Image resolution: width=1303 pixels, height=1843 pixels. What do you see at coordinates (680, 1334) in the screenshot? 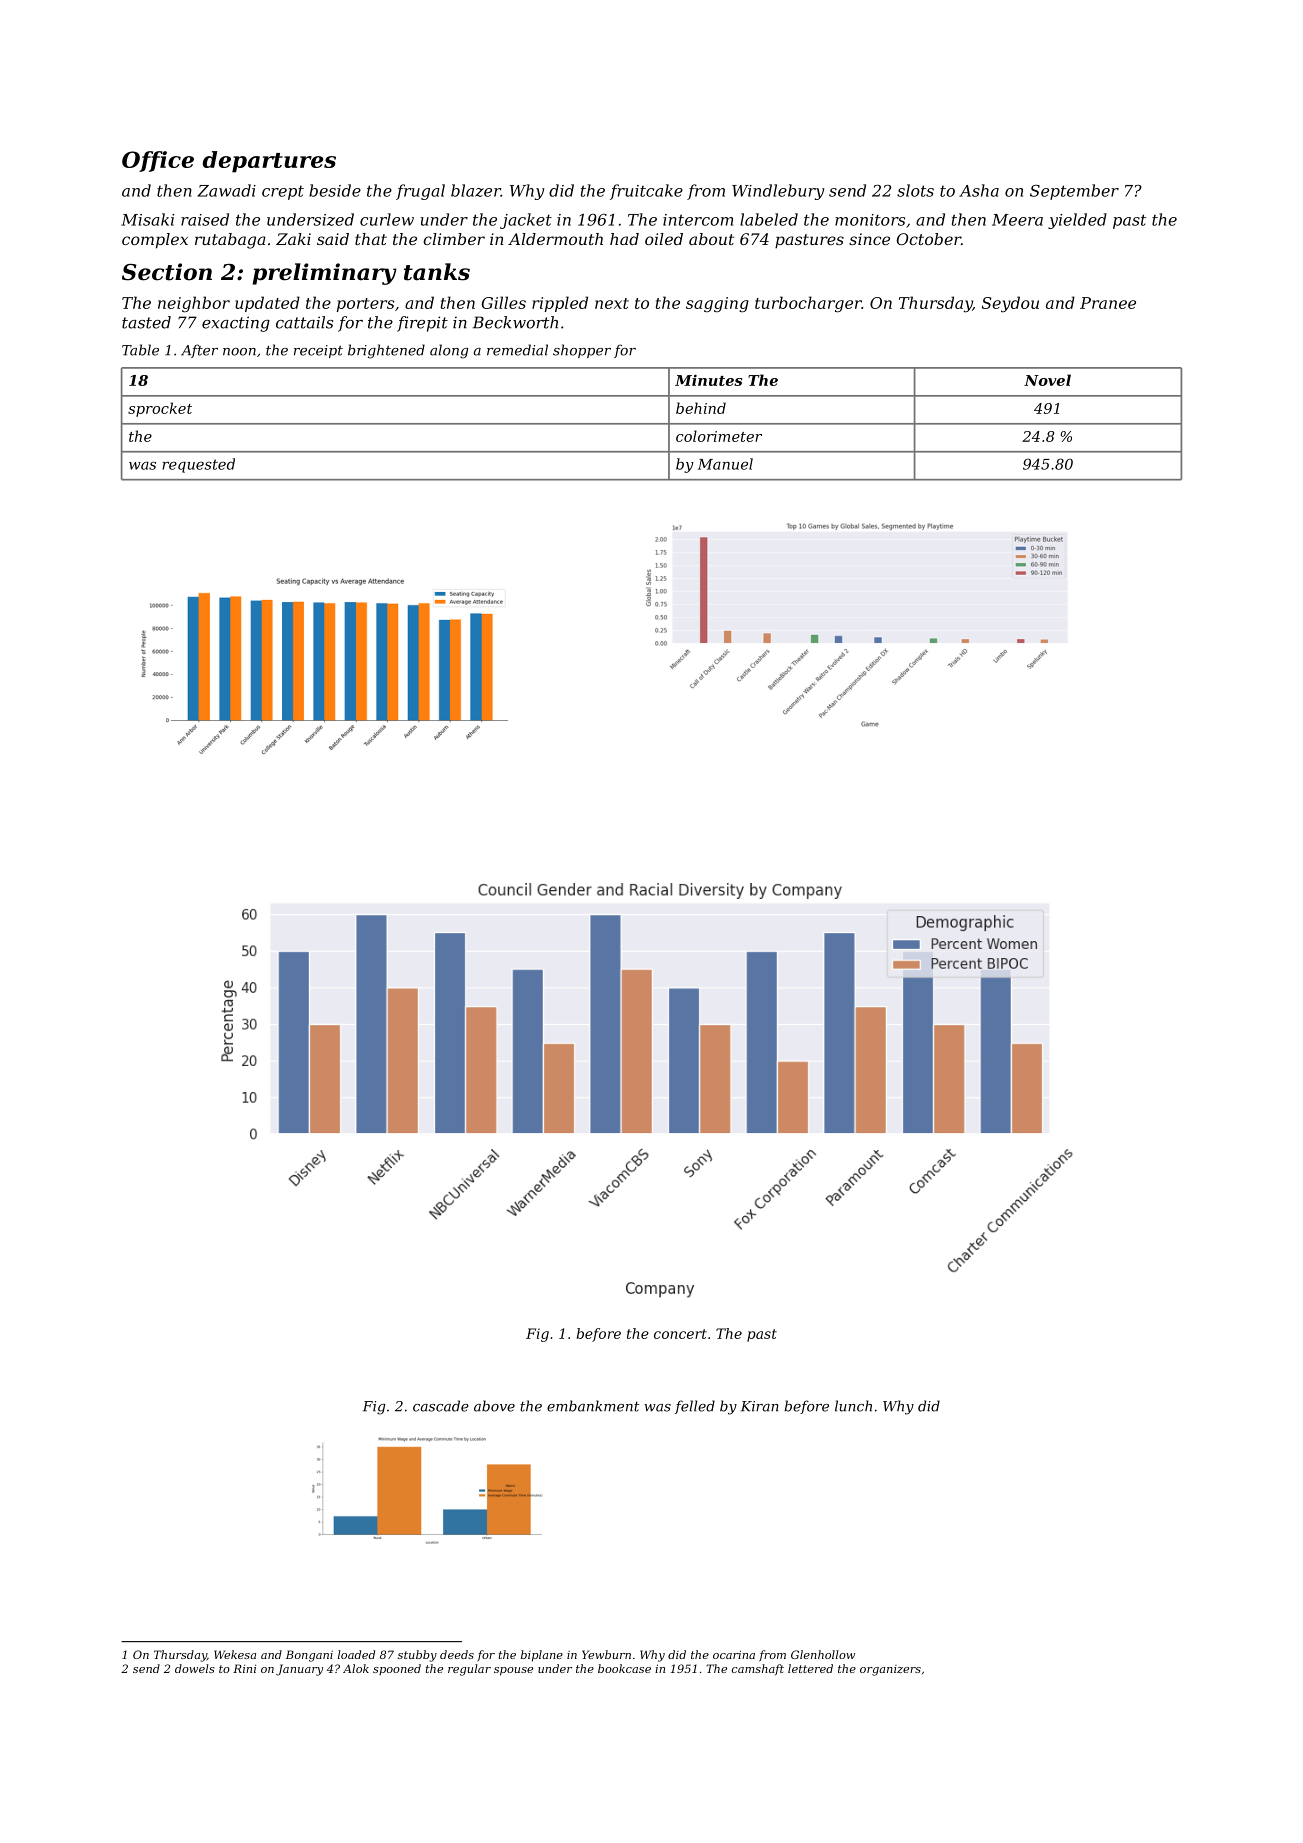
I see `concert` at bounding box center [680, 1334].
